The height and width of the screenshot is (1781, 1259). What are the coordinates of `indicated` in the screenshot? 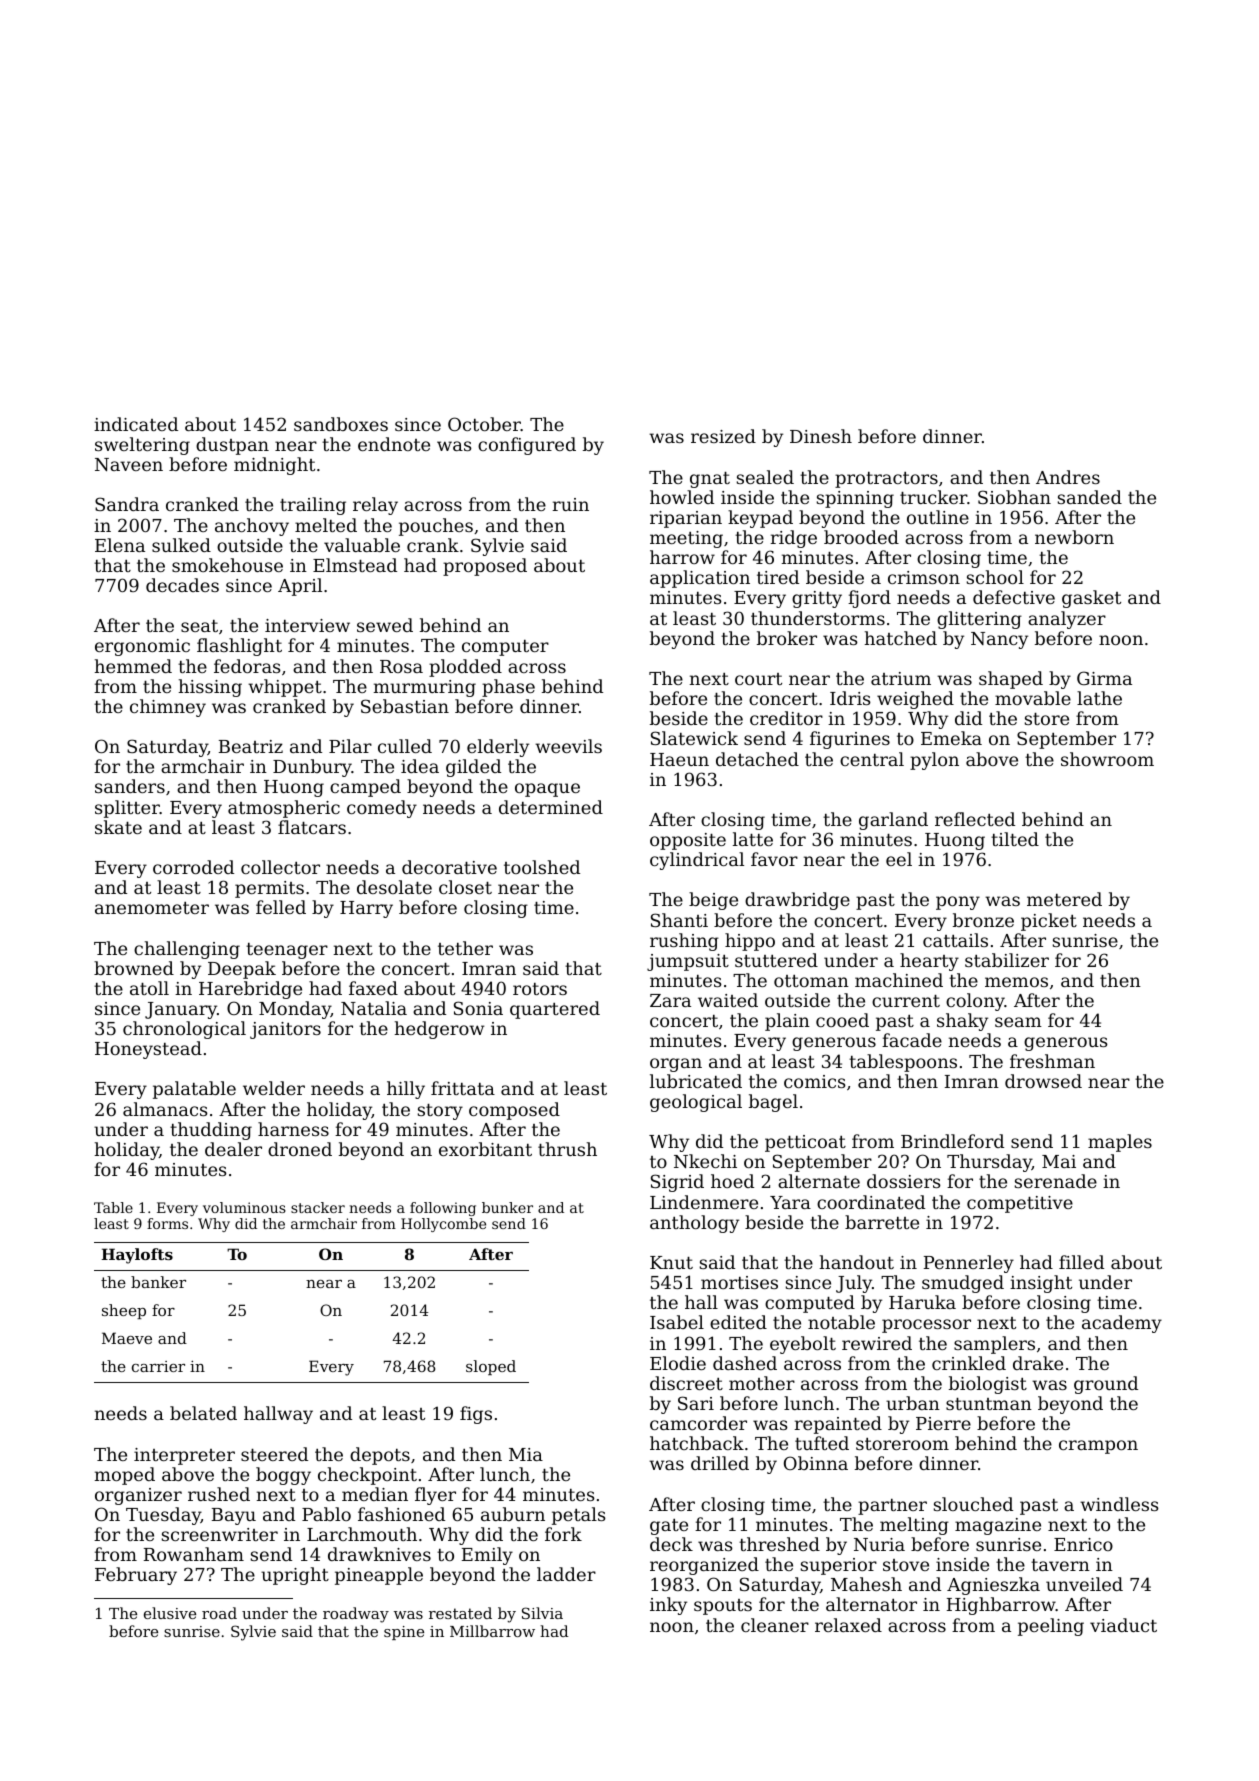 It's located at (136, 424).
